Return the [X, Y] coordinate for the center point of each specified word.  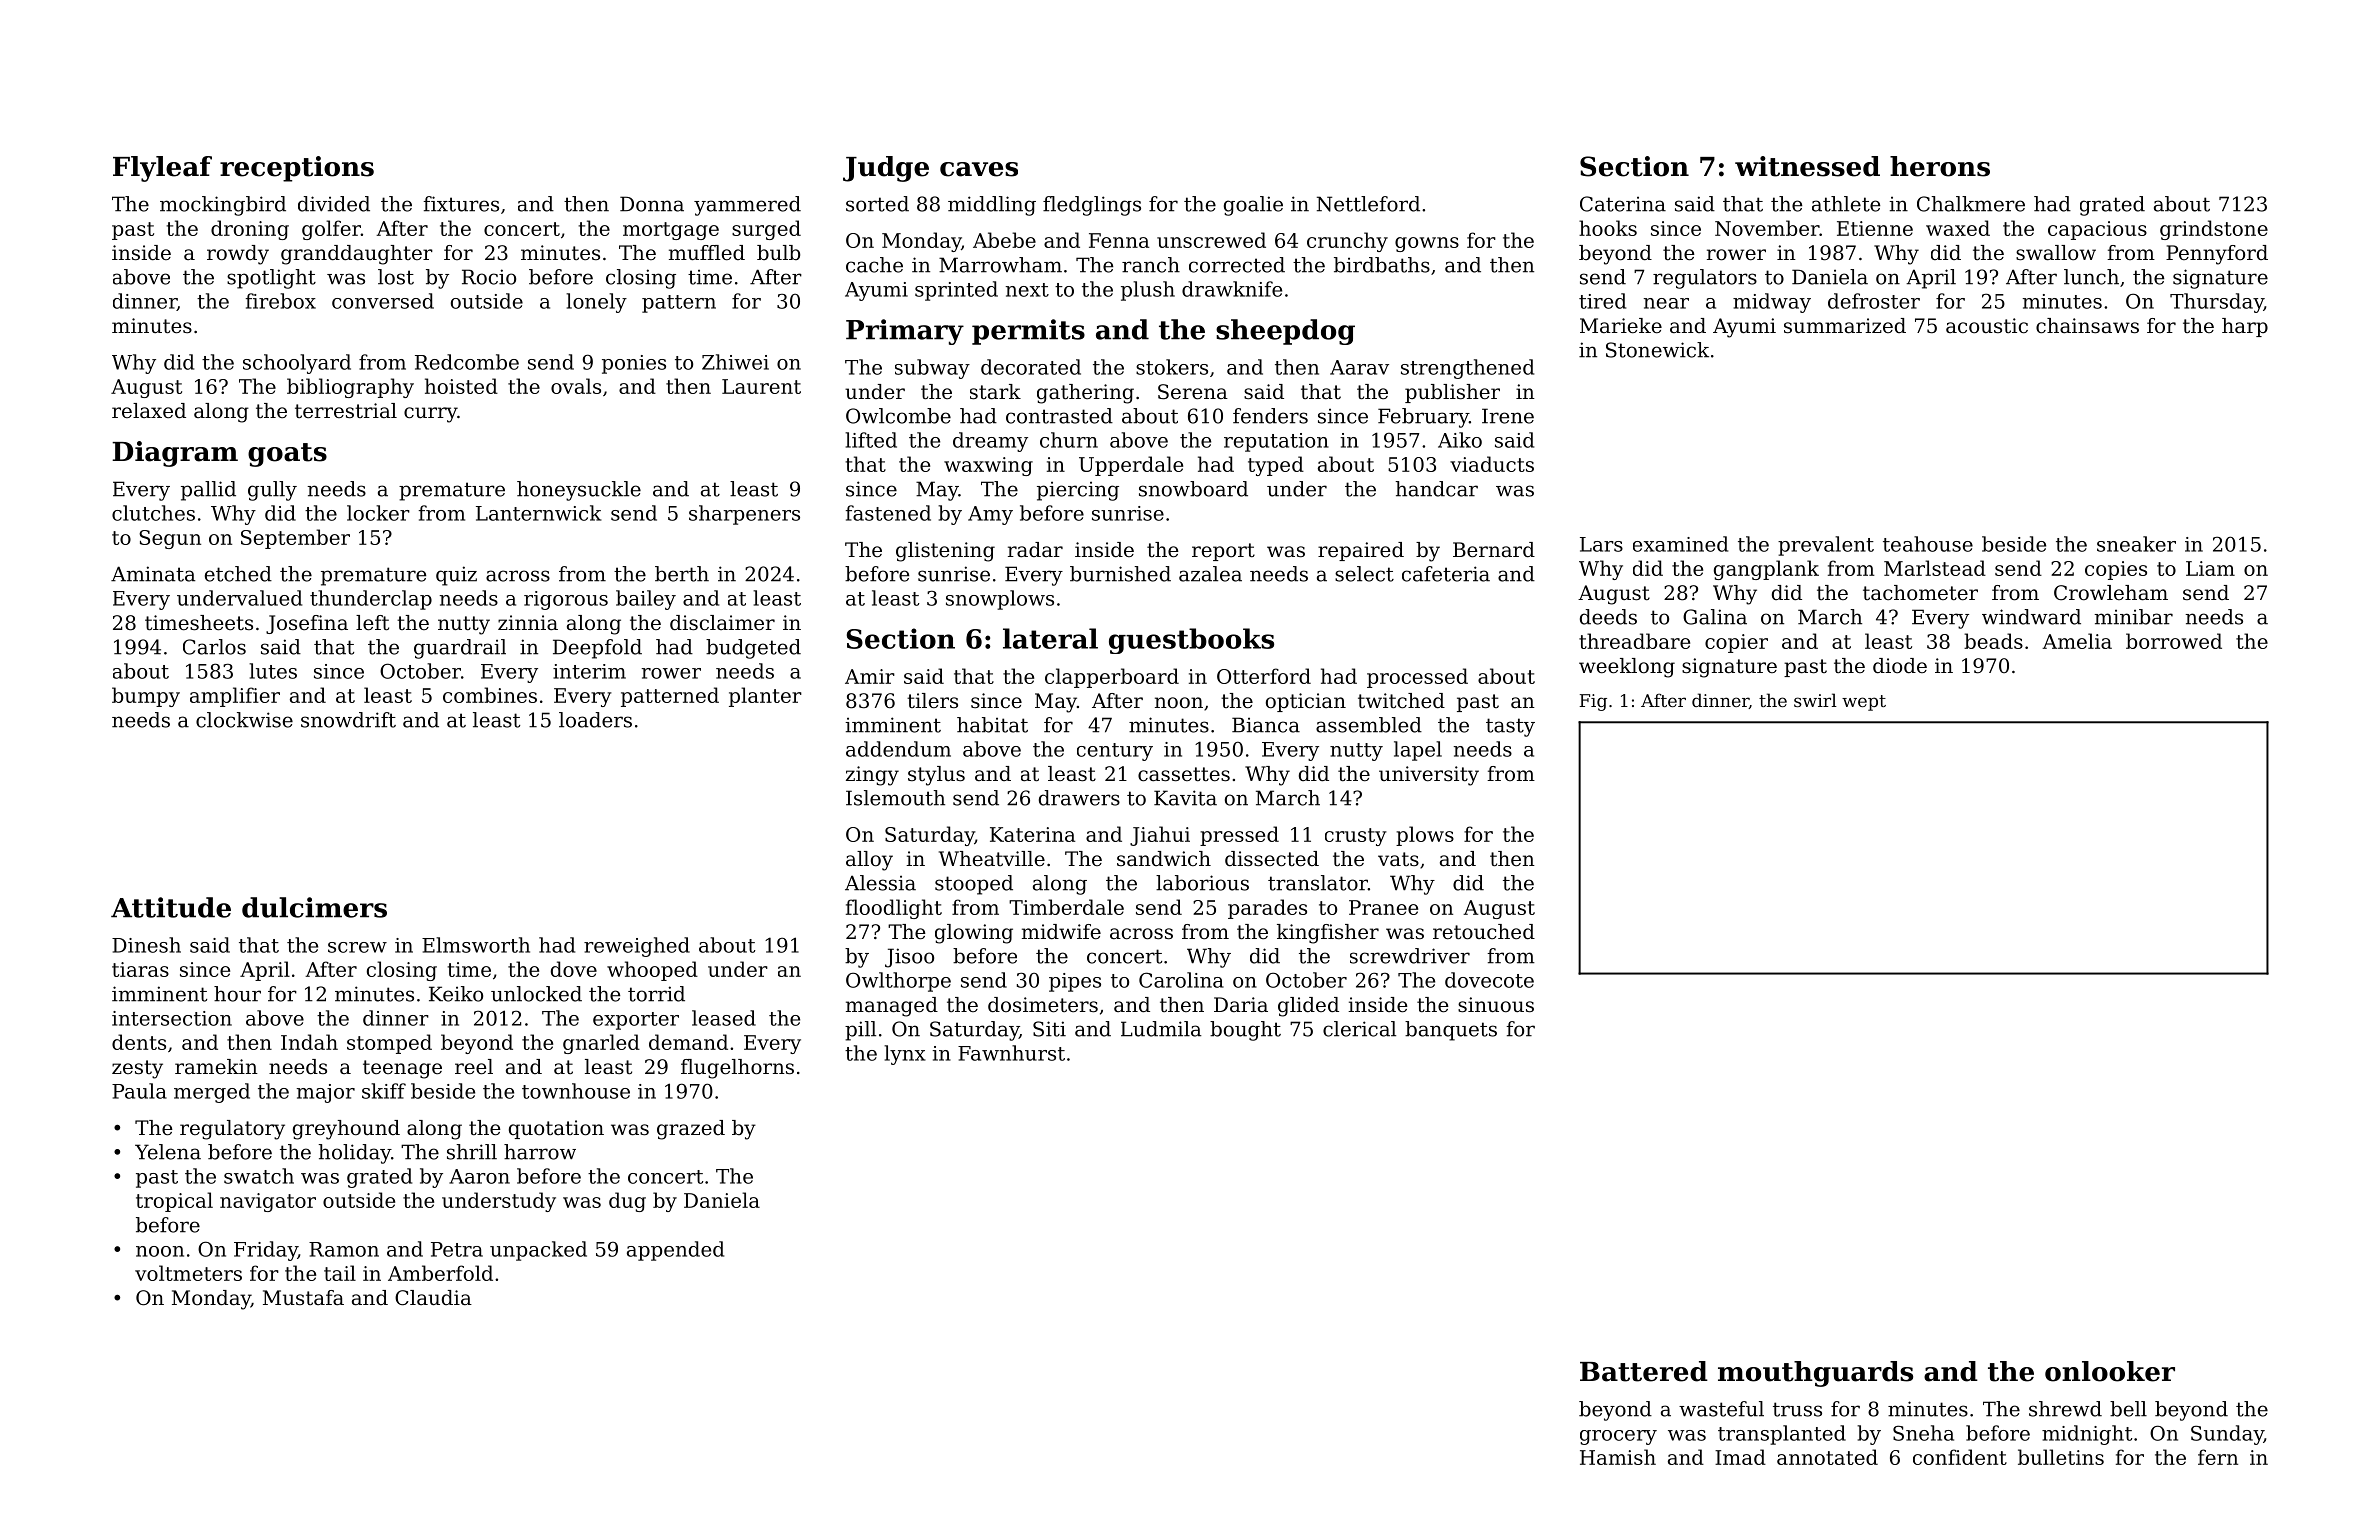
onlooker [2110, 1371]
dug [627, 1202]
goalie [1253, 206]
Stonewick [1657, 350]
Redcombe [467, 362]
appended [675, 1251]
